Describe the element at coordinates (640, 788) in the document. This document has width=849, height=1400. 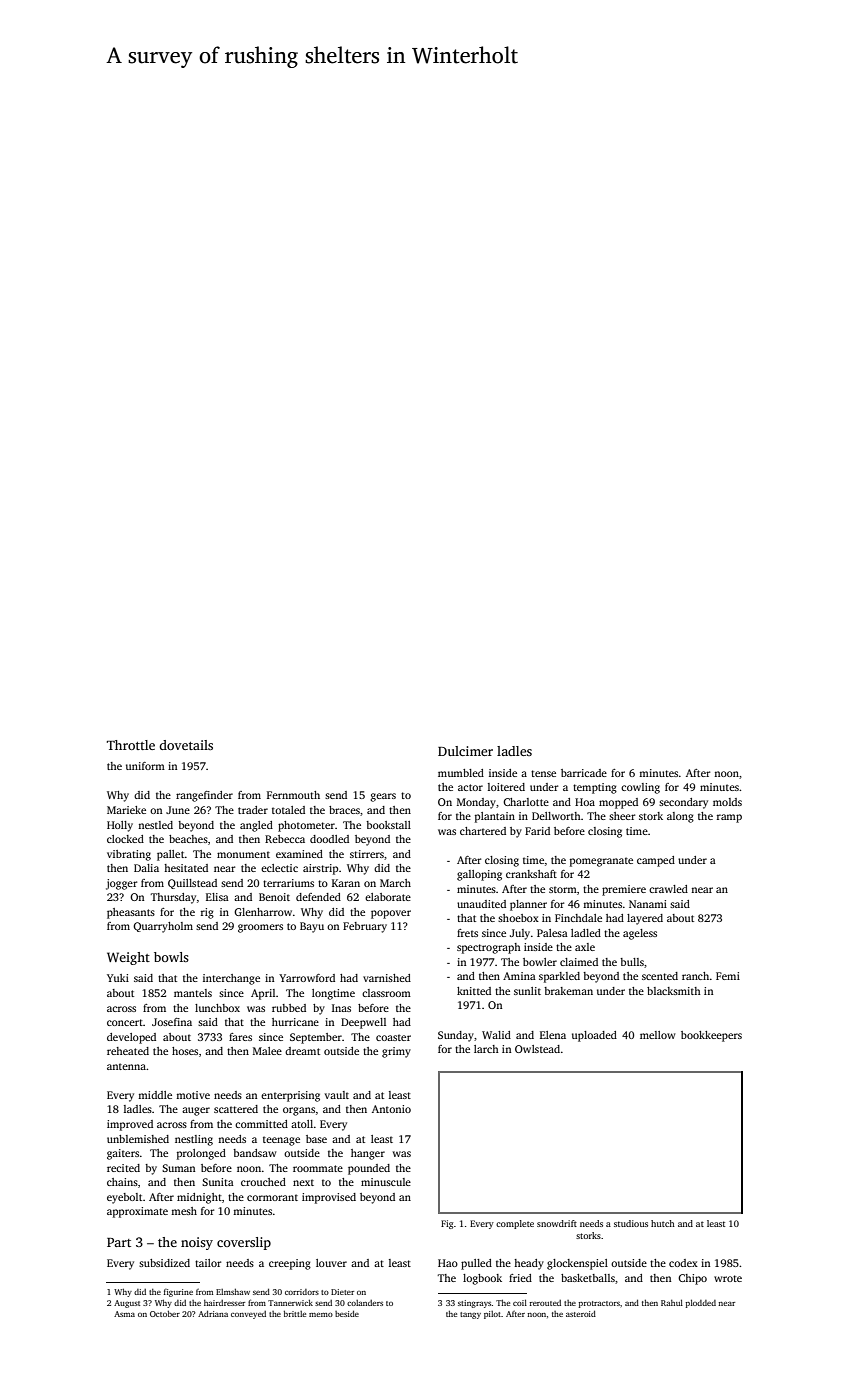
I see `cowling` at that location.
